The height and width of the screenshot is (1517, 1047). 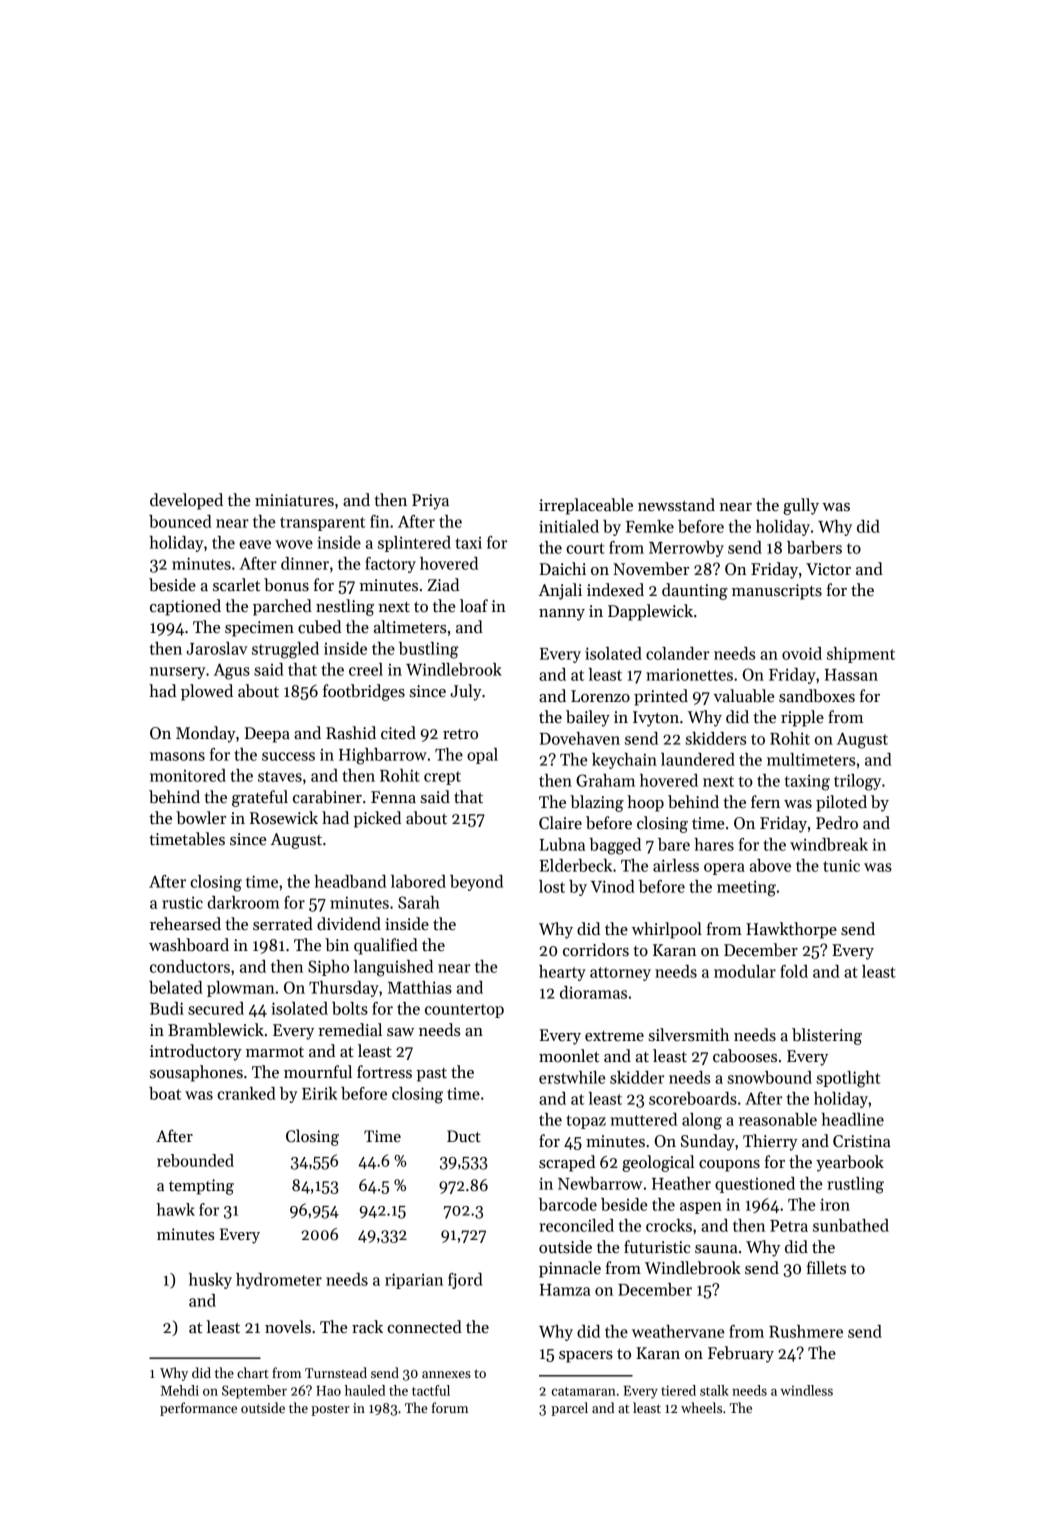 I want to click on sunbathed, so click(x=851, y=1225).
